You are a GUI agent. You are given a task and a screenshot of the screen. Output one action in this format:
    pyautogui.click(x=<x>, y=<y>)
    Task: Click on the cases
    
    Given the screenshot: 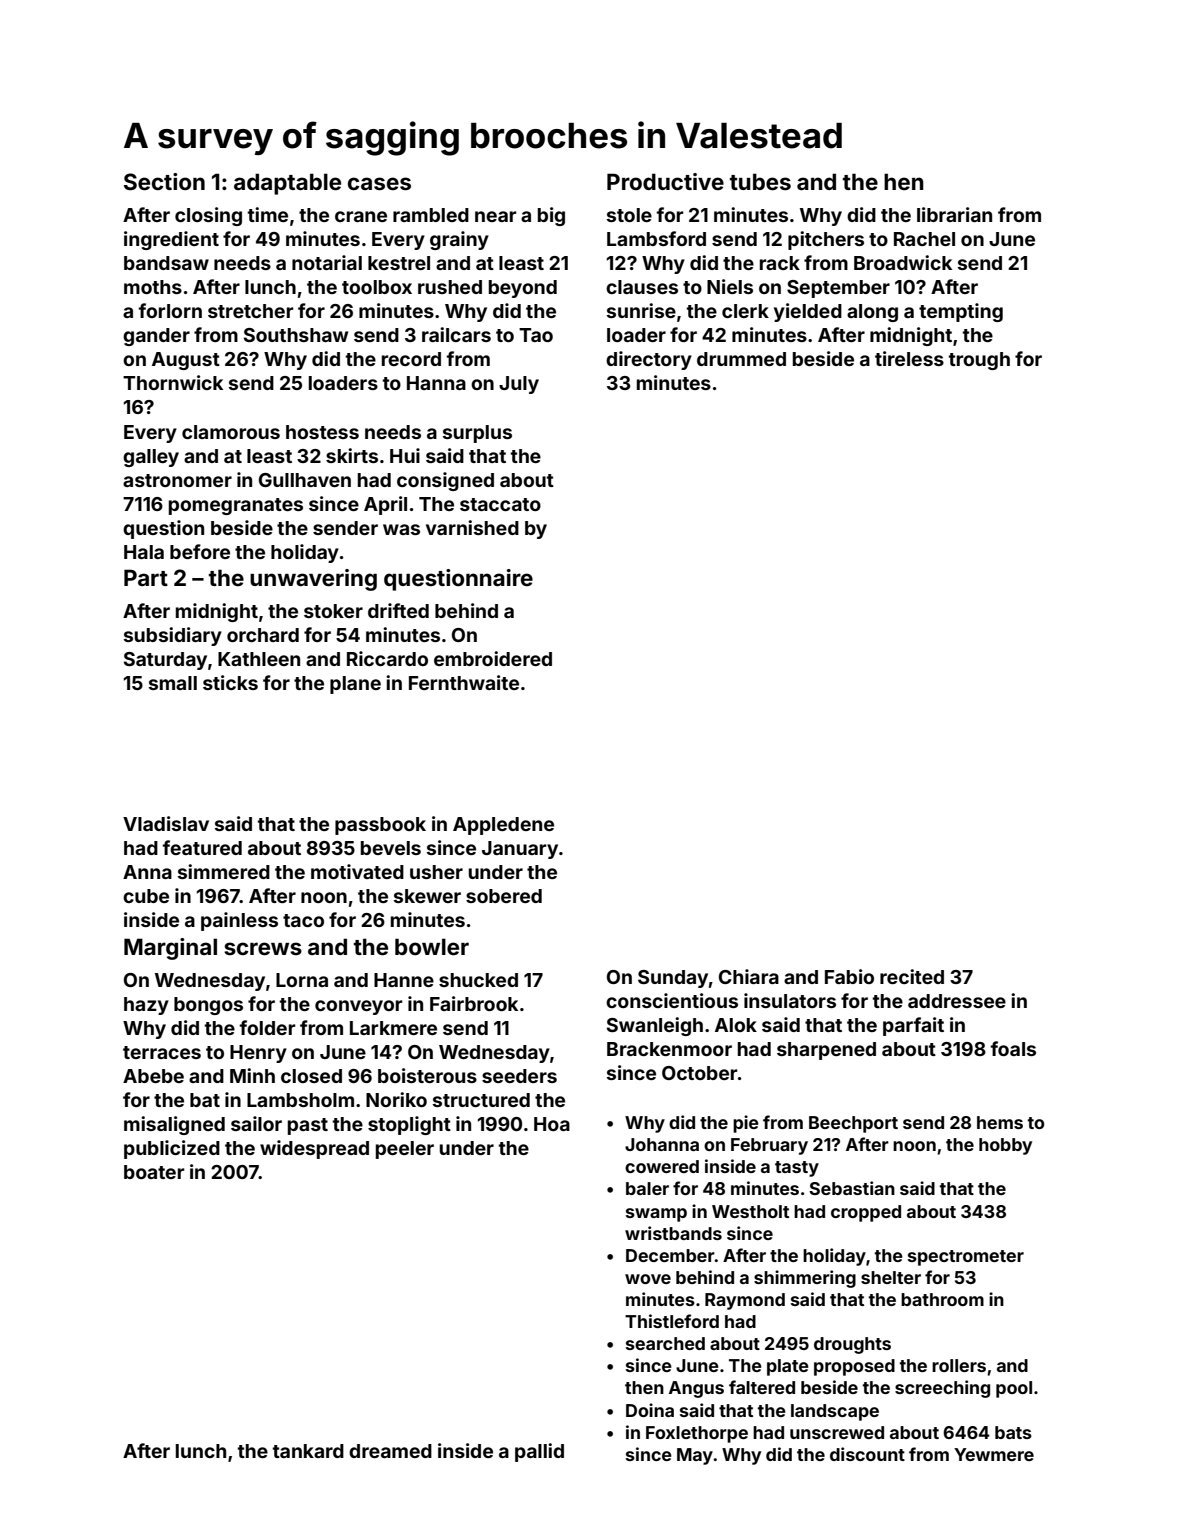 What is the action you would take?
    pyautogui.click(x=379, y=183)
